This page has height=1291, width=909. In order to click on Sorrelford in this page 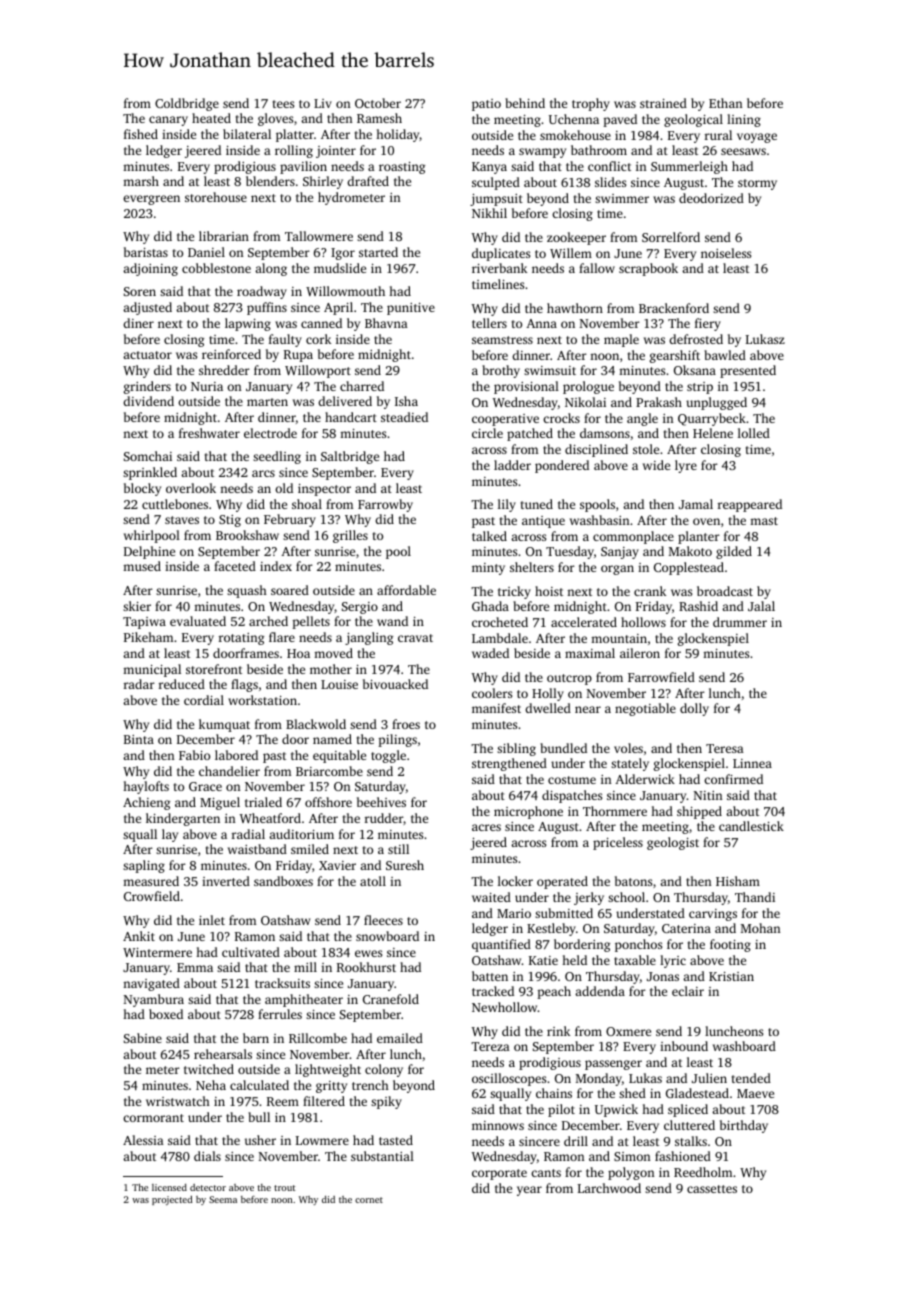, I will do `click(671, 237)`.
